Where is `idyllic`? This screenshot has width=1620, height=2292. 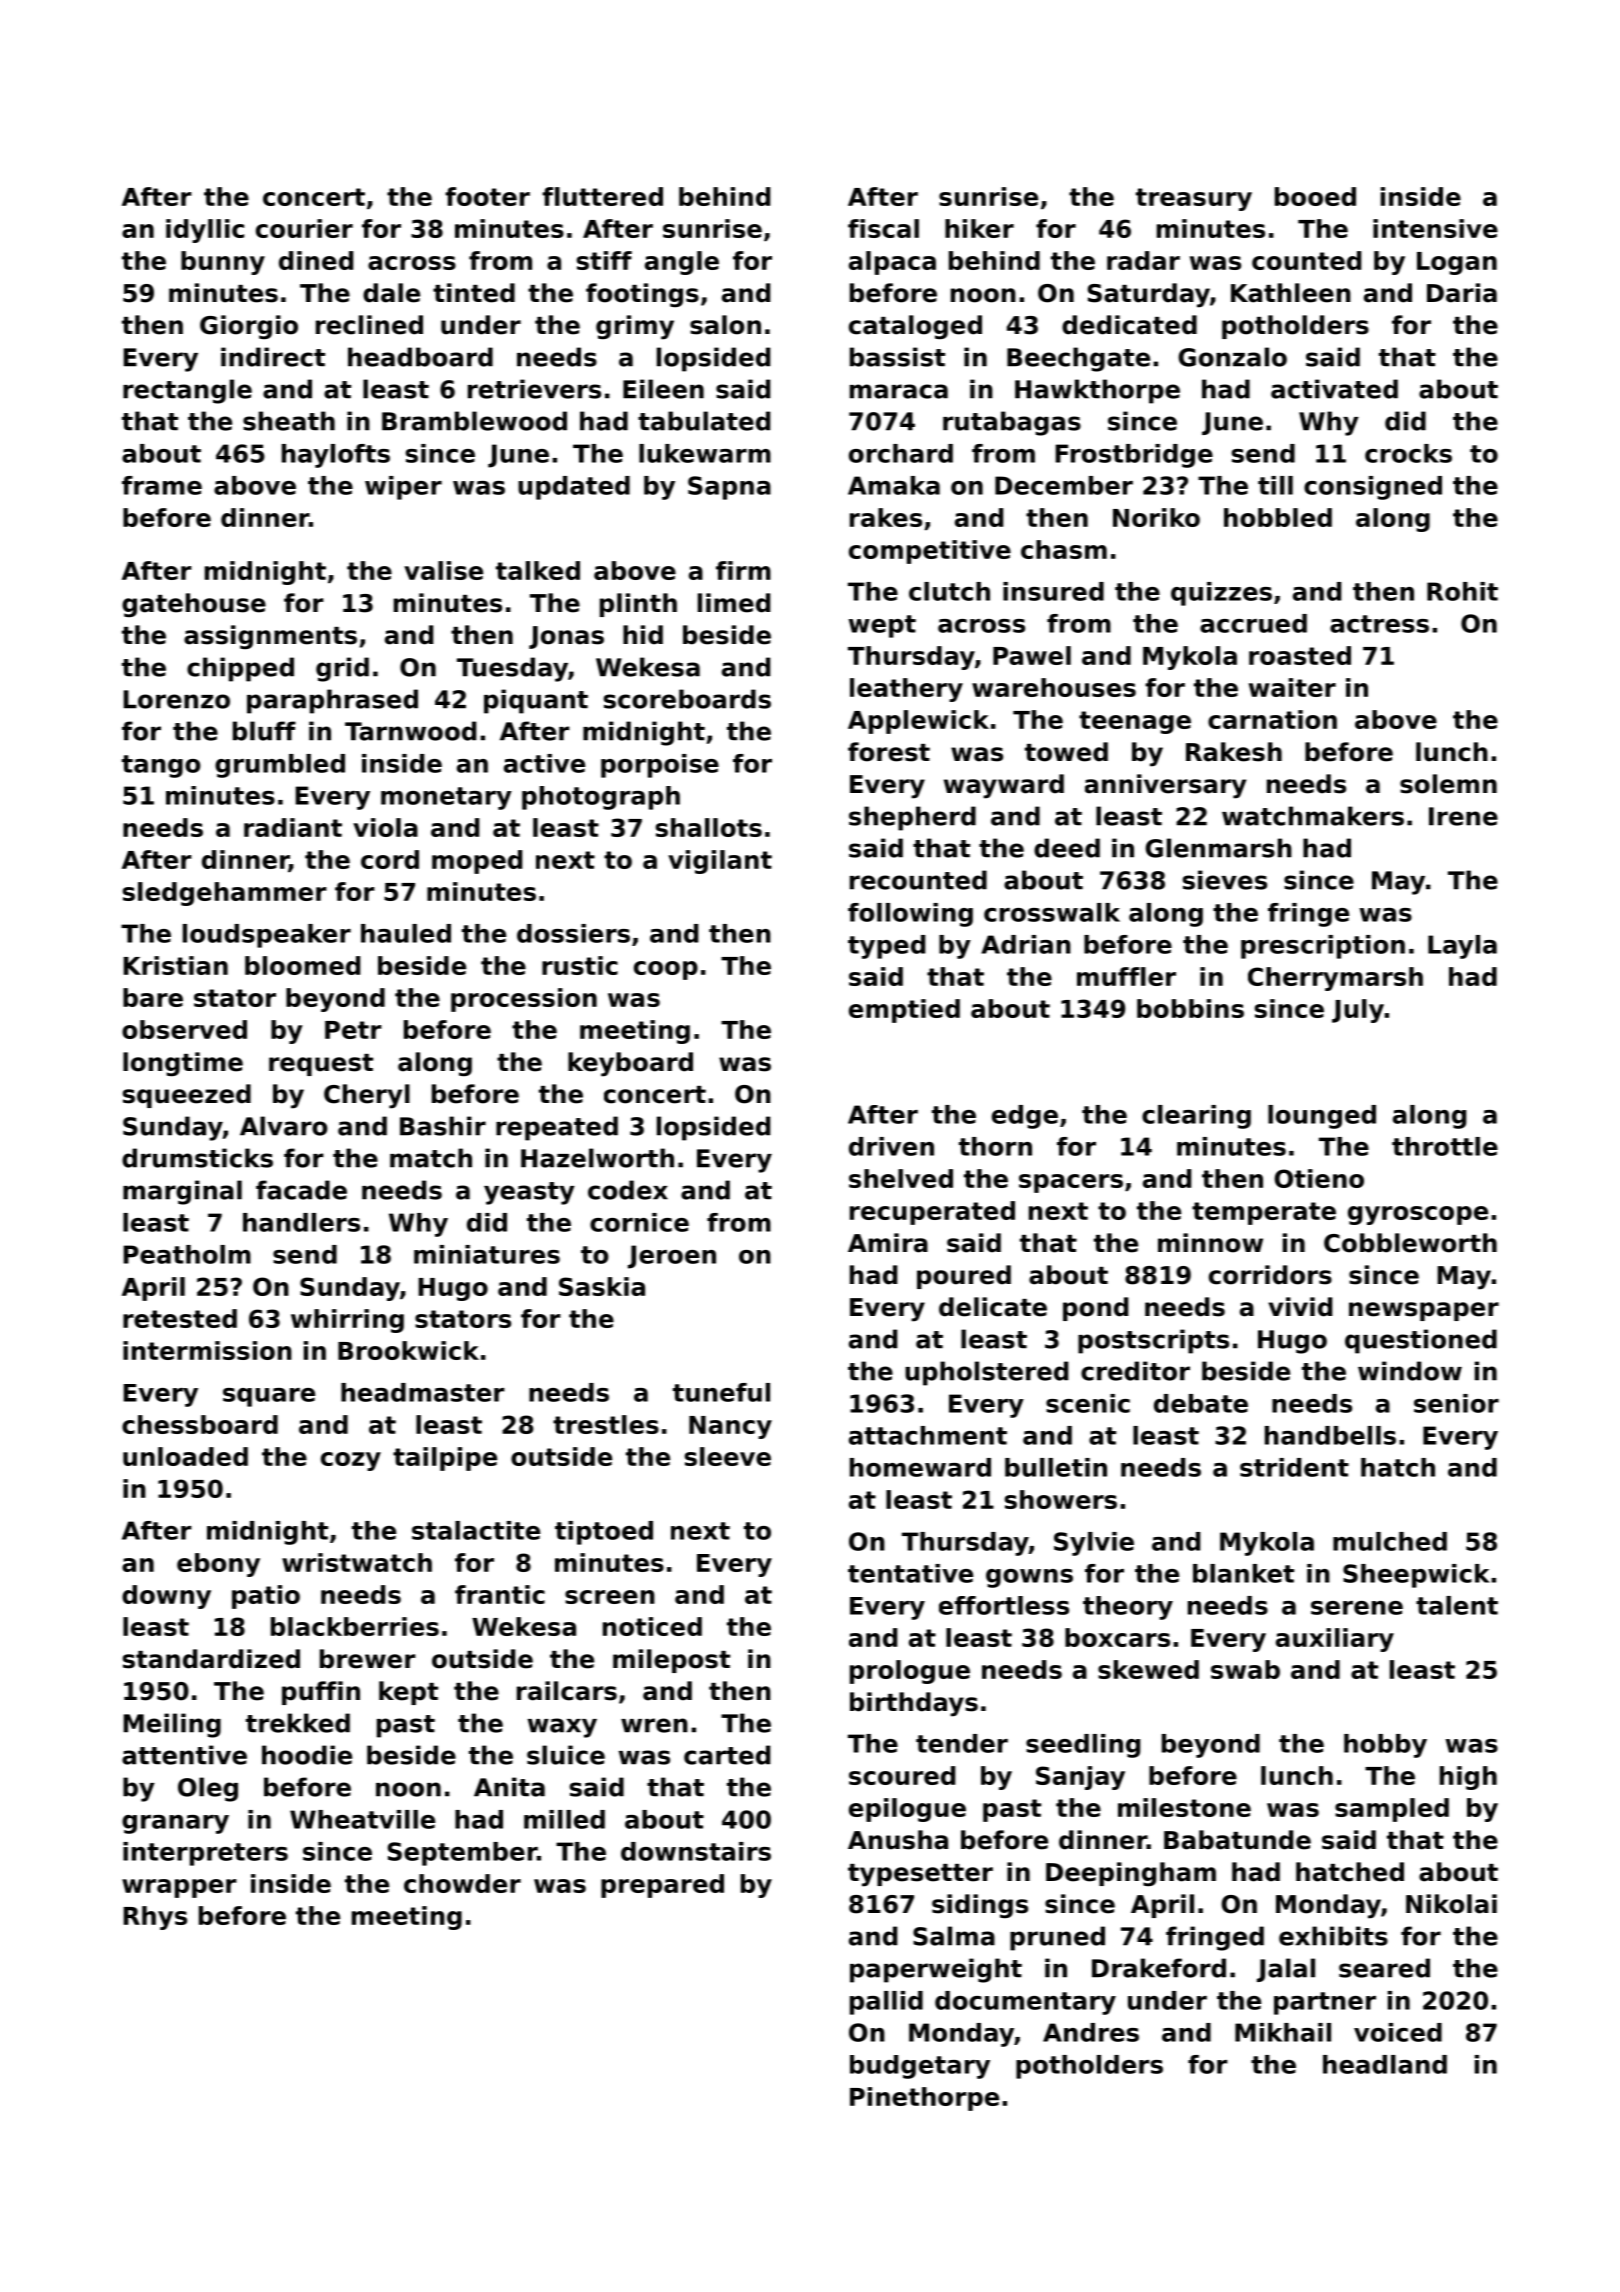 idyllic is located at coordinates (205, 231).
